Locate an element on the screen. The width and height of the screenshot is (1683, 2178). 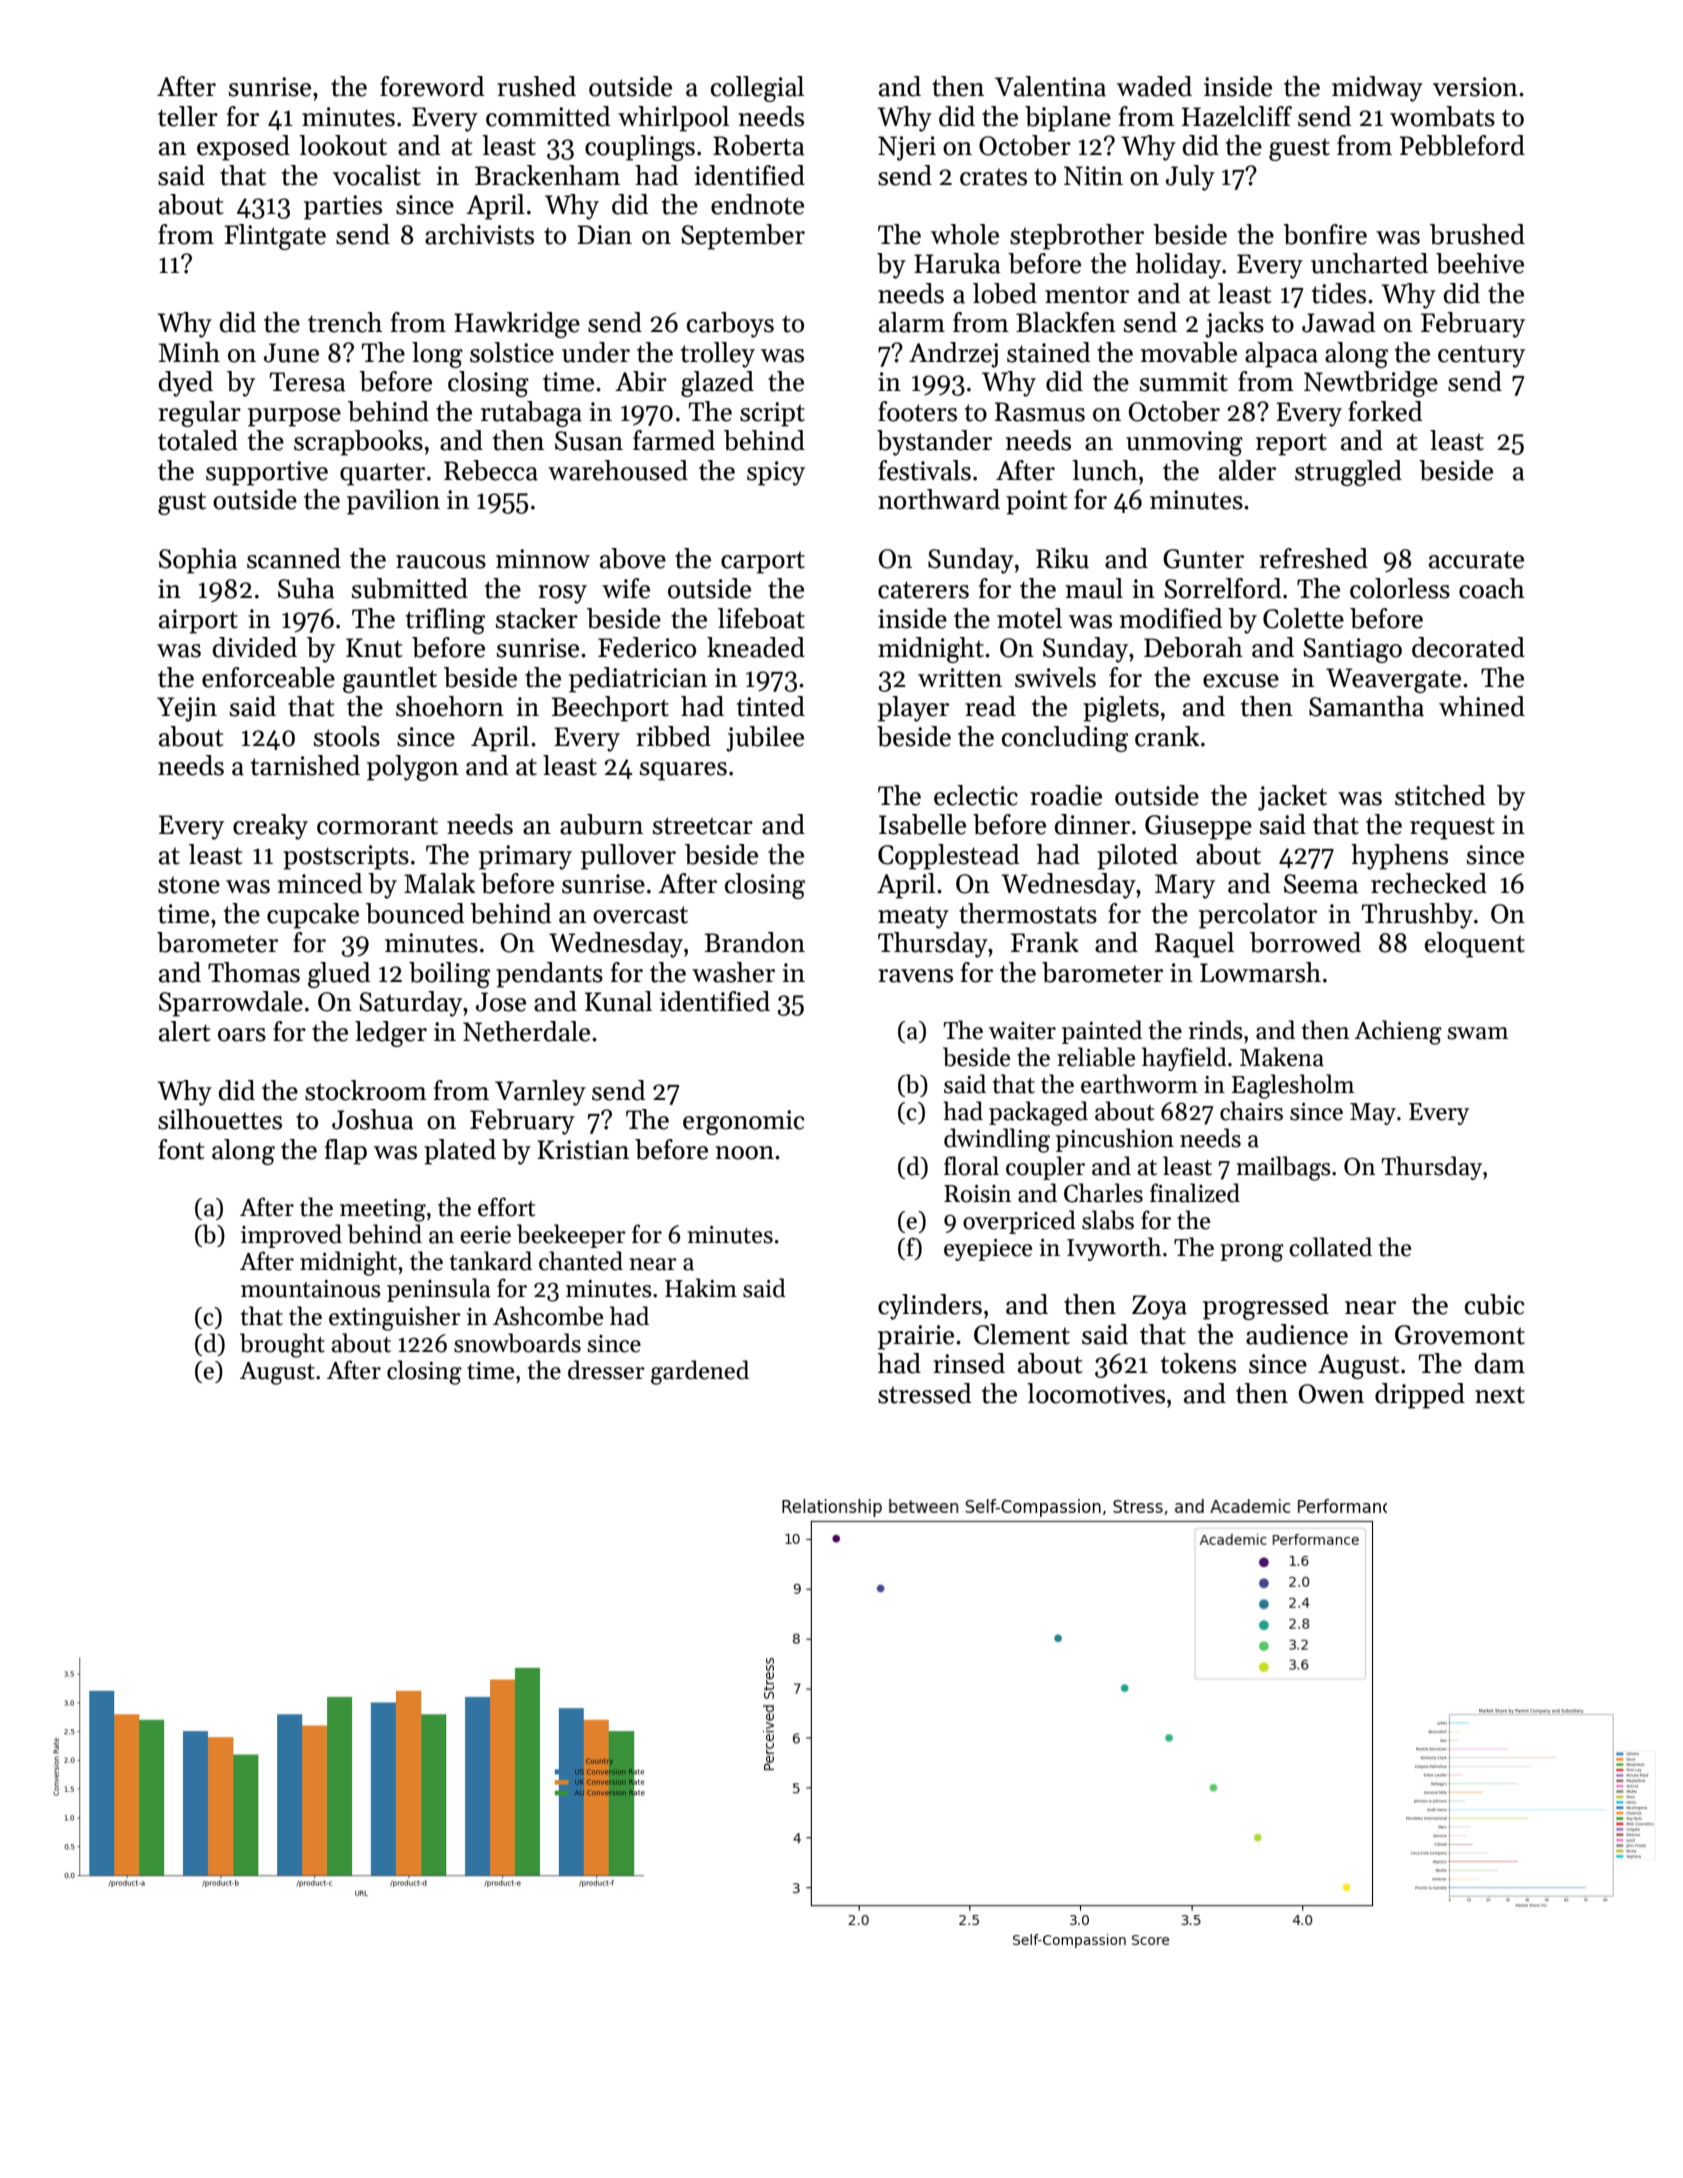
streetcar is located at coordinates (703, 826).
